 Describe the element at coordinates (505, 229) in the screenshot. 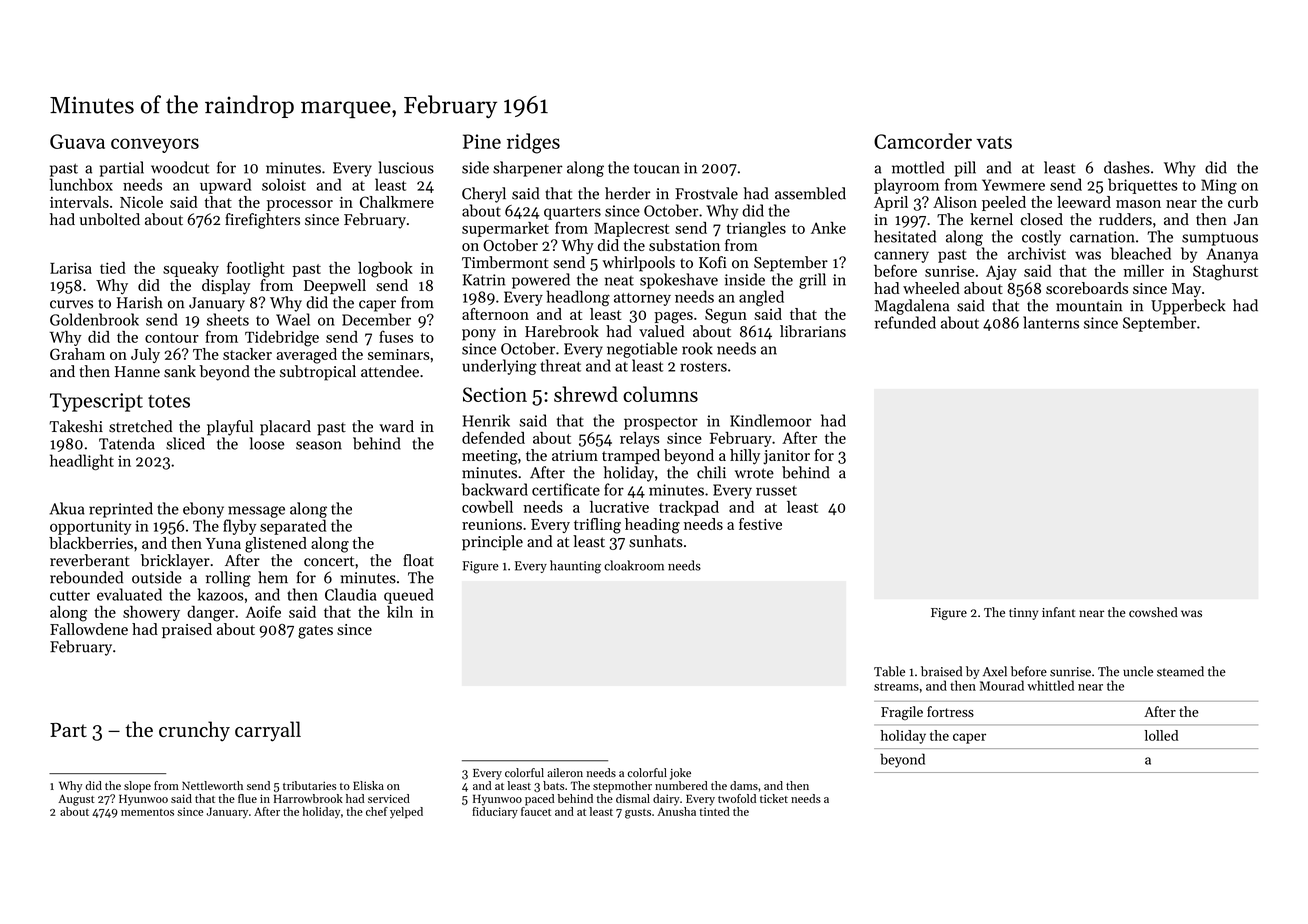

I see `supermarket` at that location.
